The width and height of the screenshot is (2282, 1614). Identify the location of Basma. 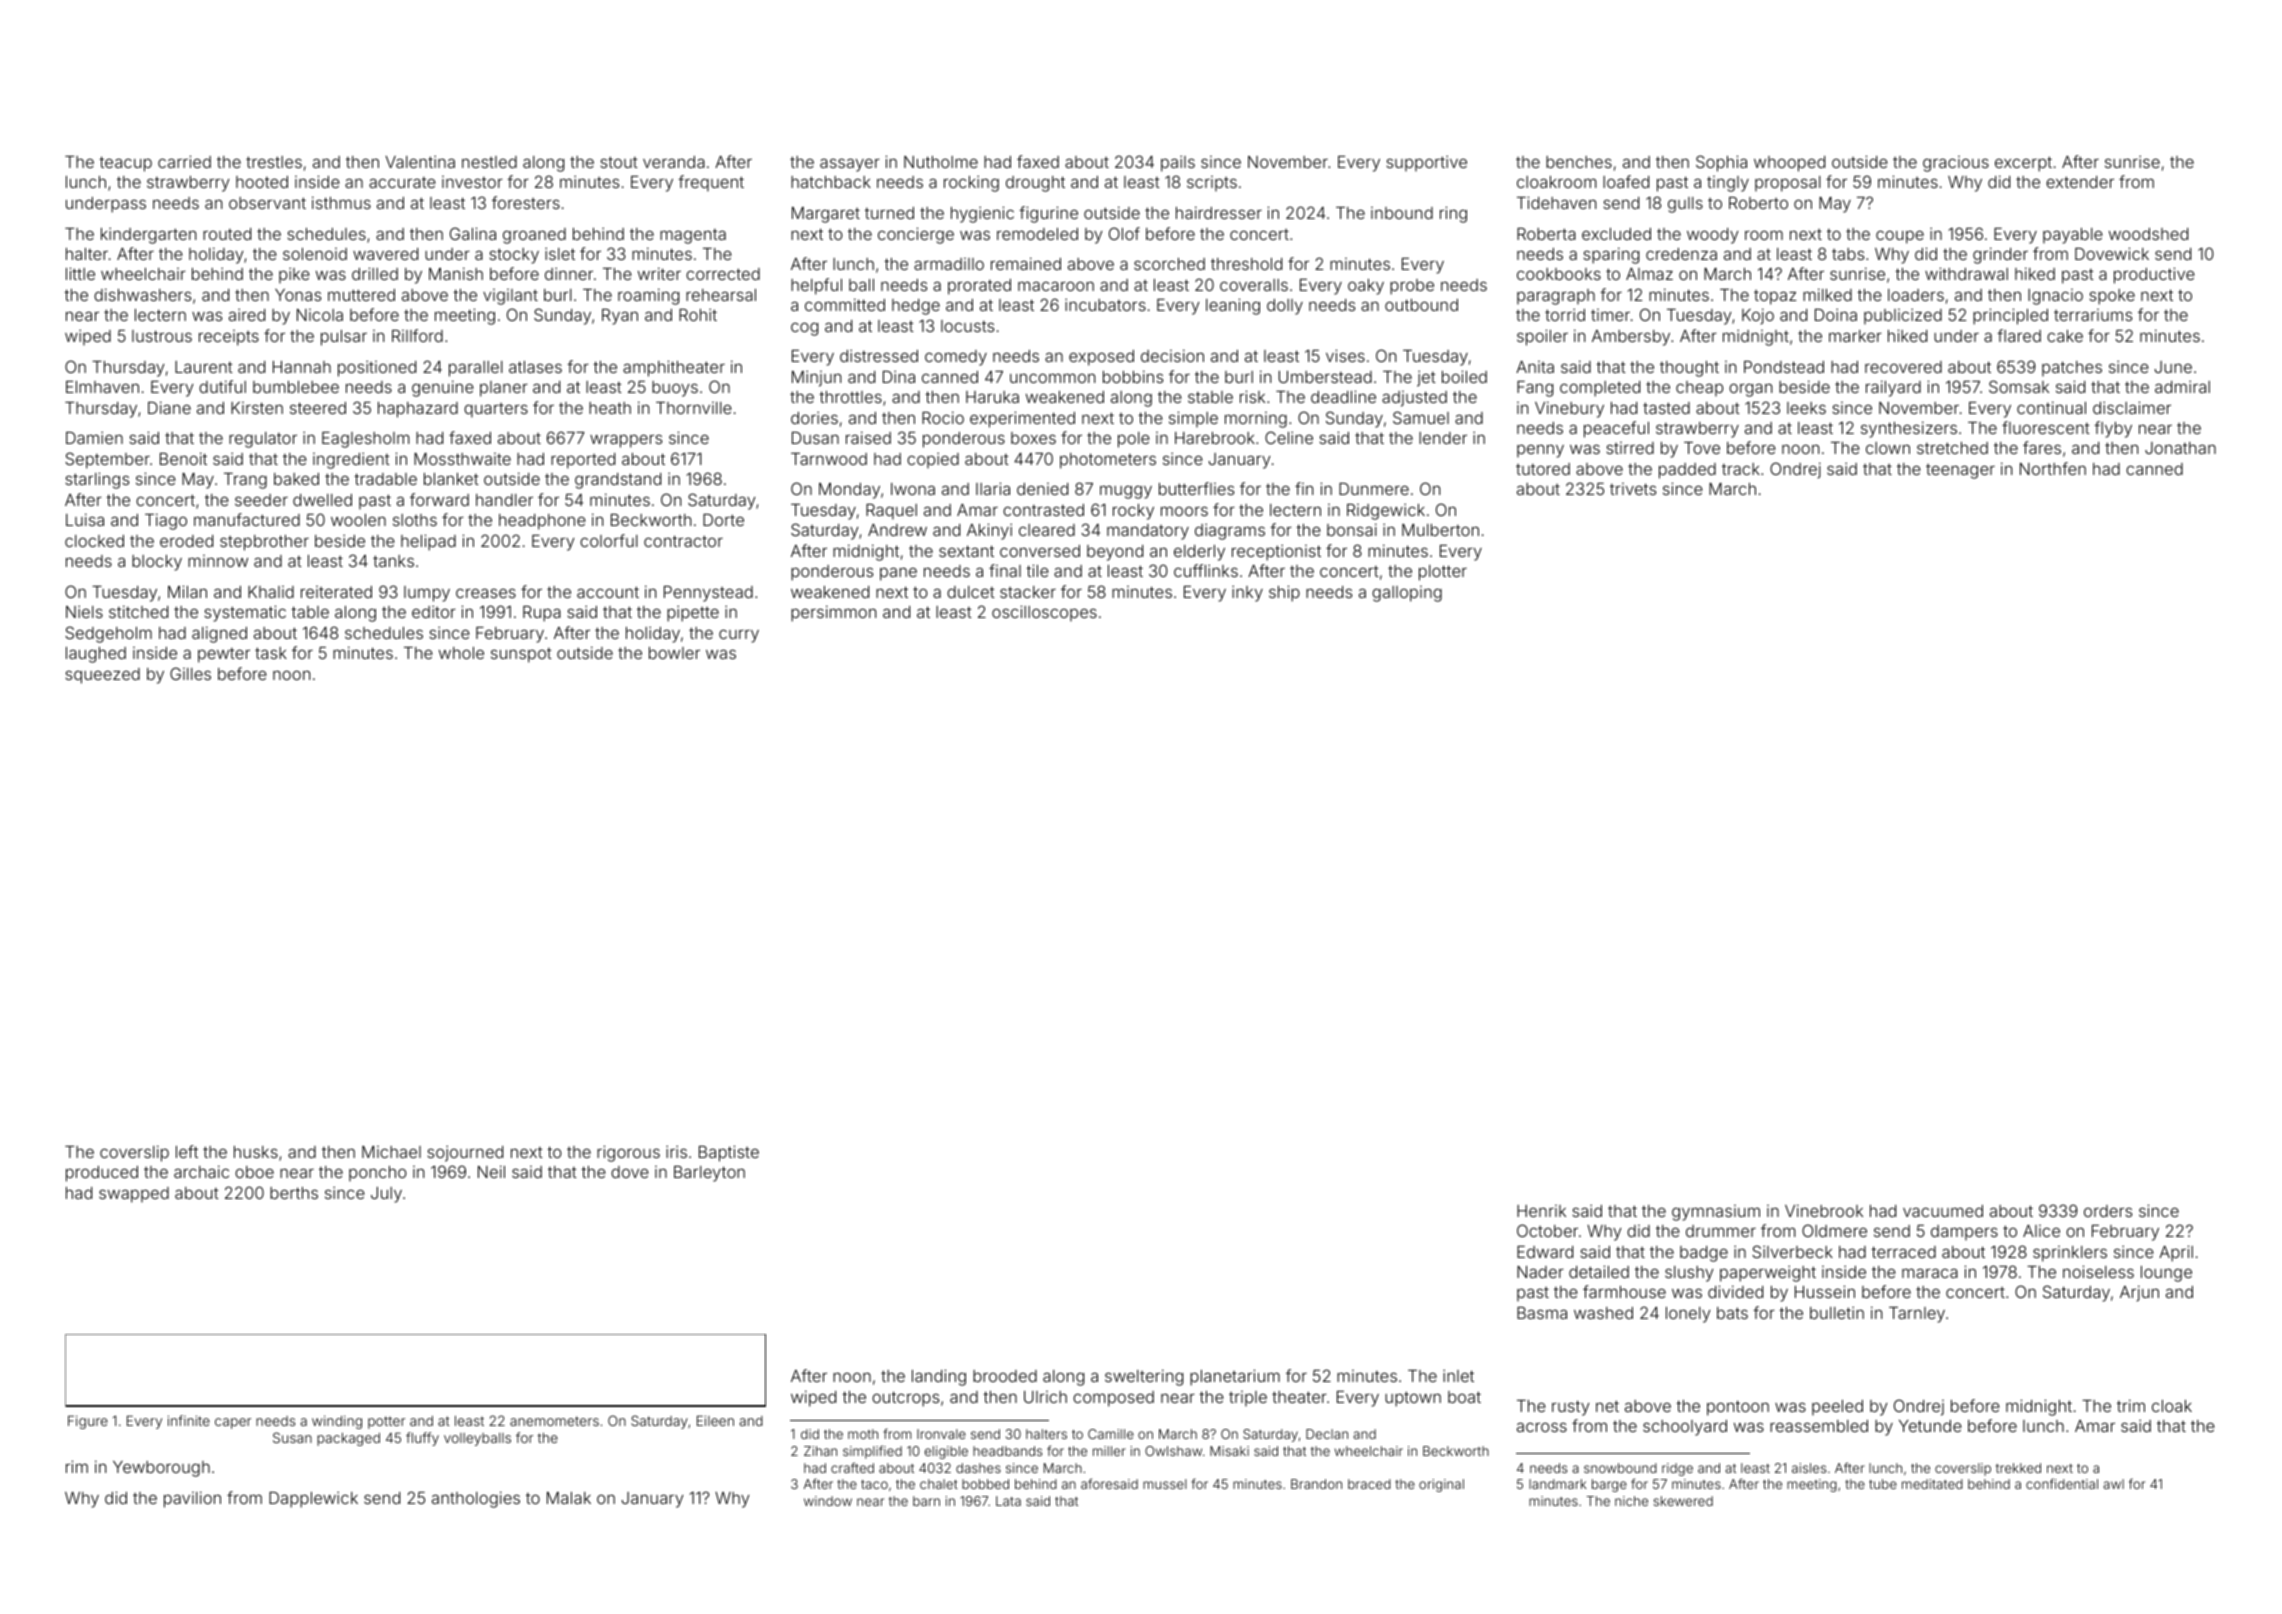
(1542, 1313).
